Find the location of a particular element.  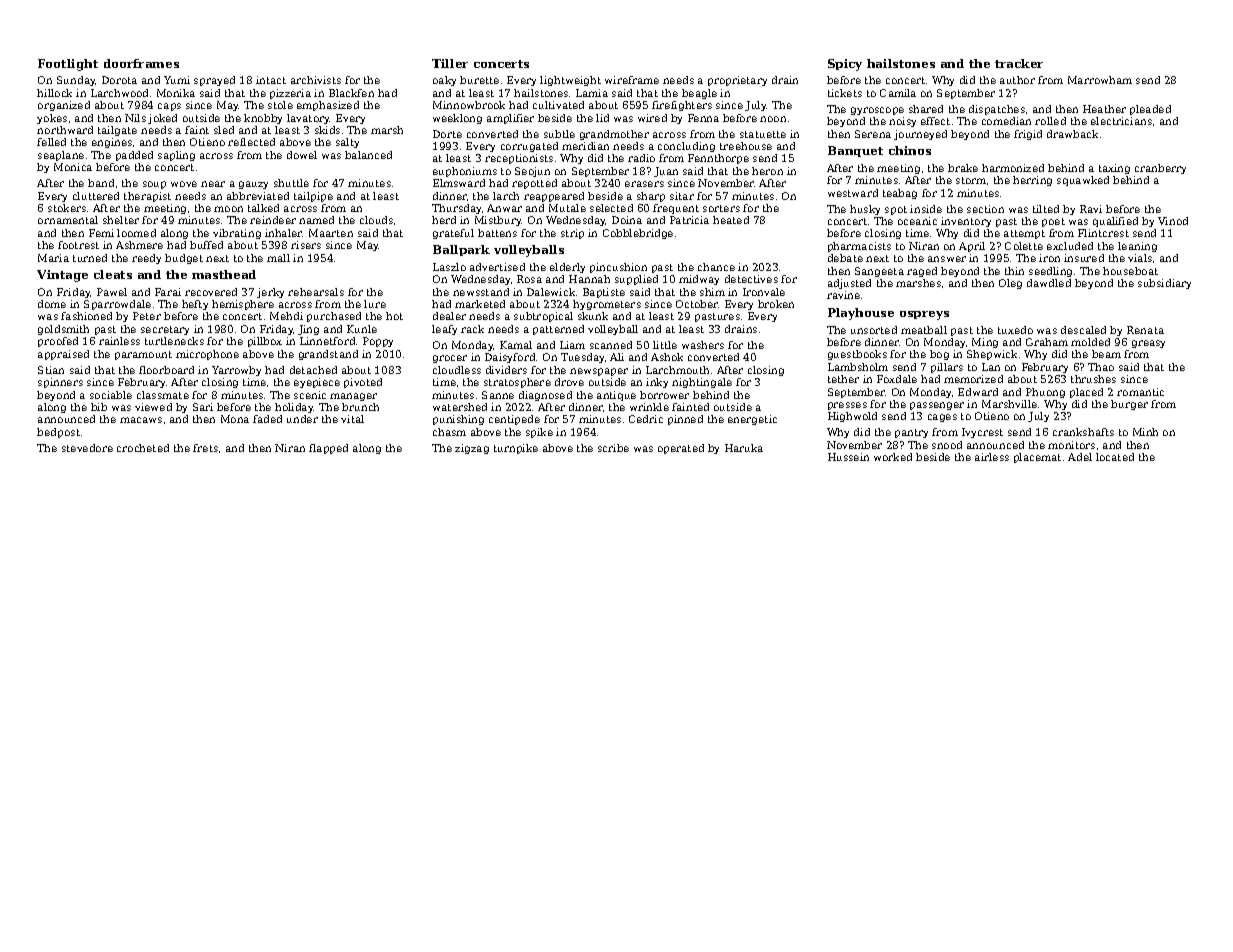

squawked is located at coordinates (1083, 181).
